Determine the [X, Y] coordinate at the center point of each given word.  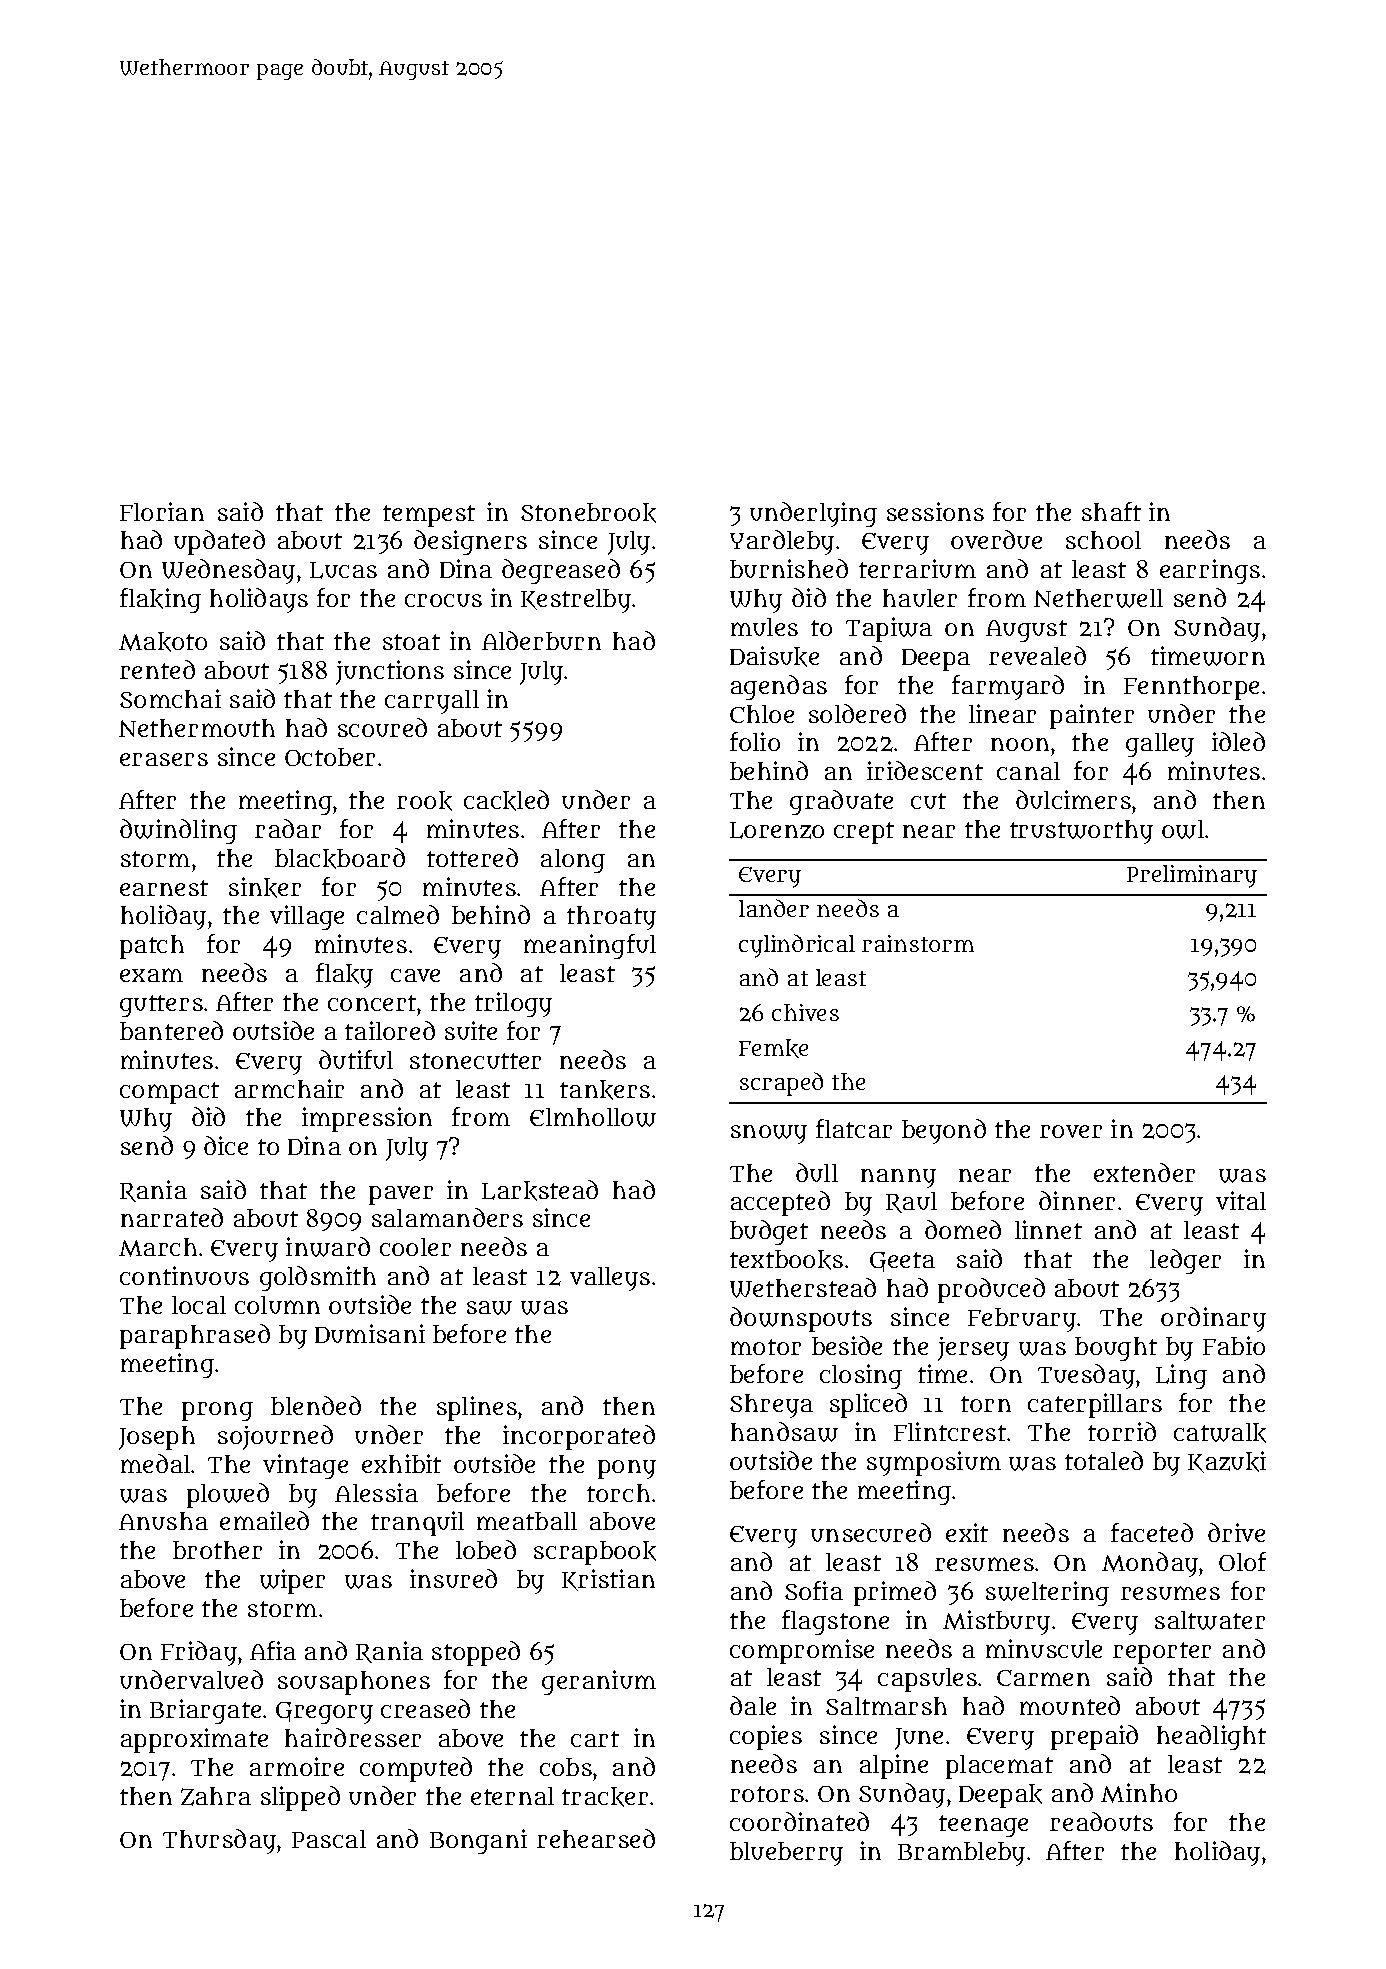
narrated [172, 1217]
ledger [1185, 1261]
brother [217, 1550]
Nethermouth [197, 728]
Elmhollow [593, 1117]
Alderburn [541, 640]
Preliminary [1192, 876]
